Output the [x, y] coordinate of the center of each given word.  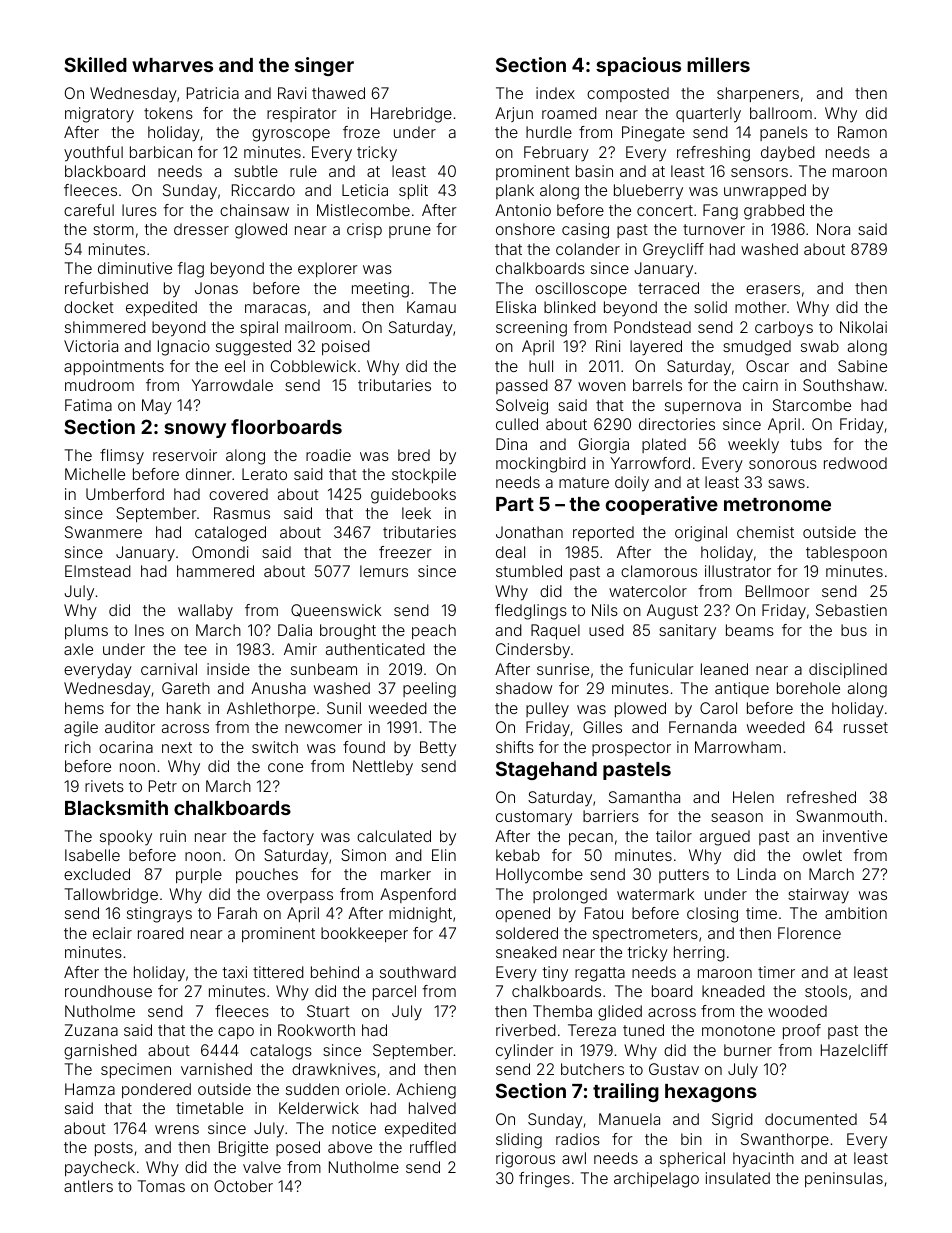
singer [324, 66]
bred [414, 455]
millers [718, 64]
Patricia [213, 93]
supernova [703, 408]
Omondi [220, 552]
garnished [100, 1052]
